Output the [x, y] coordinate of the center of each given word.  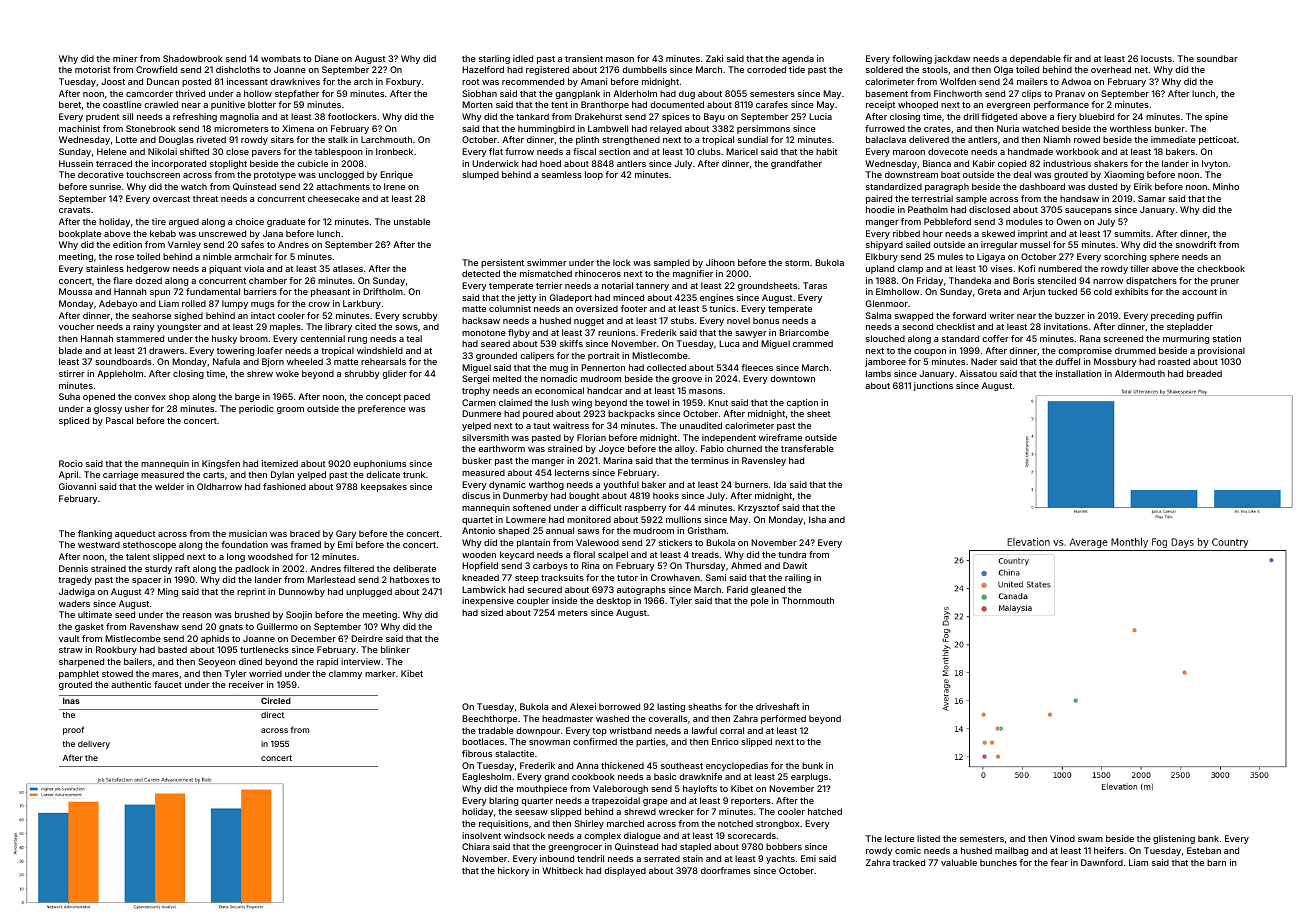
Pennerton [603, 367]
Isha [817, 519]
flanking [95, 534]
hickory [513, 871]
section [614, 151]
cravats [74, 210]
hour [933, 233]
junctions [933, 386]
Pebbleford [947, 221]
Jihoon [720, 262]
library [338, 327]
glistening [1174, 839]
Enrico [725, 741]
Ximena [298, 128]
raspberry [645, 508]
